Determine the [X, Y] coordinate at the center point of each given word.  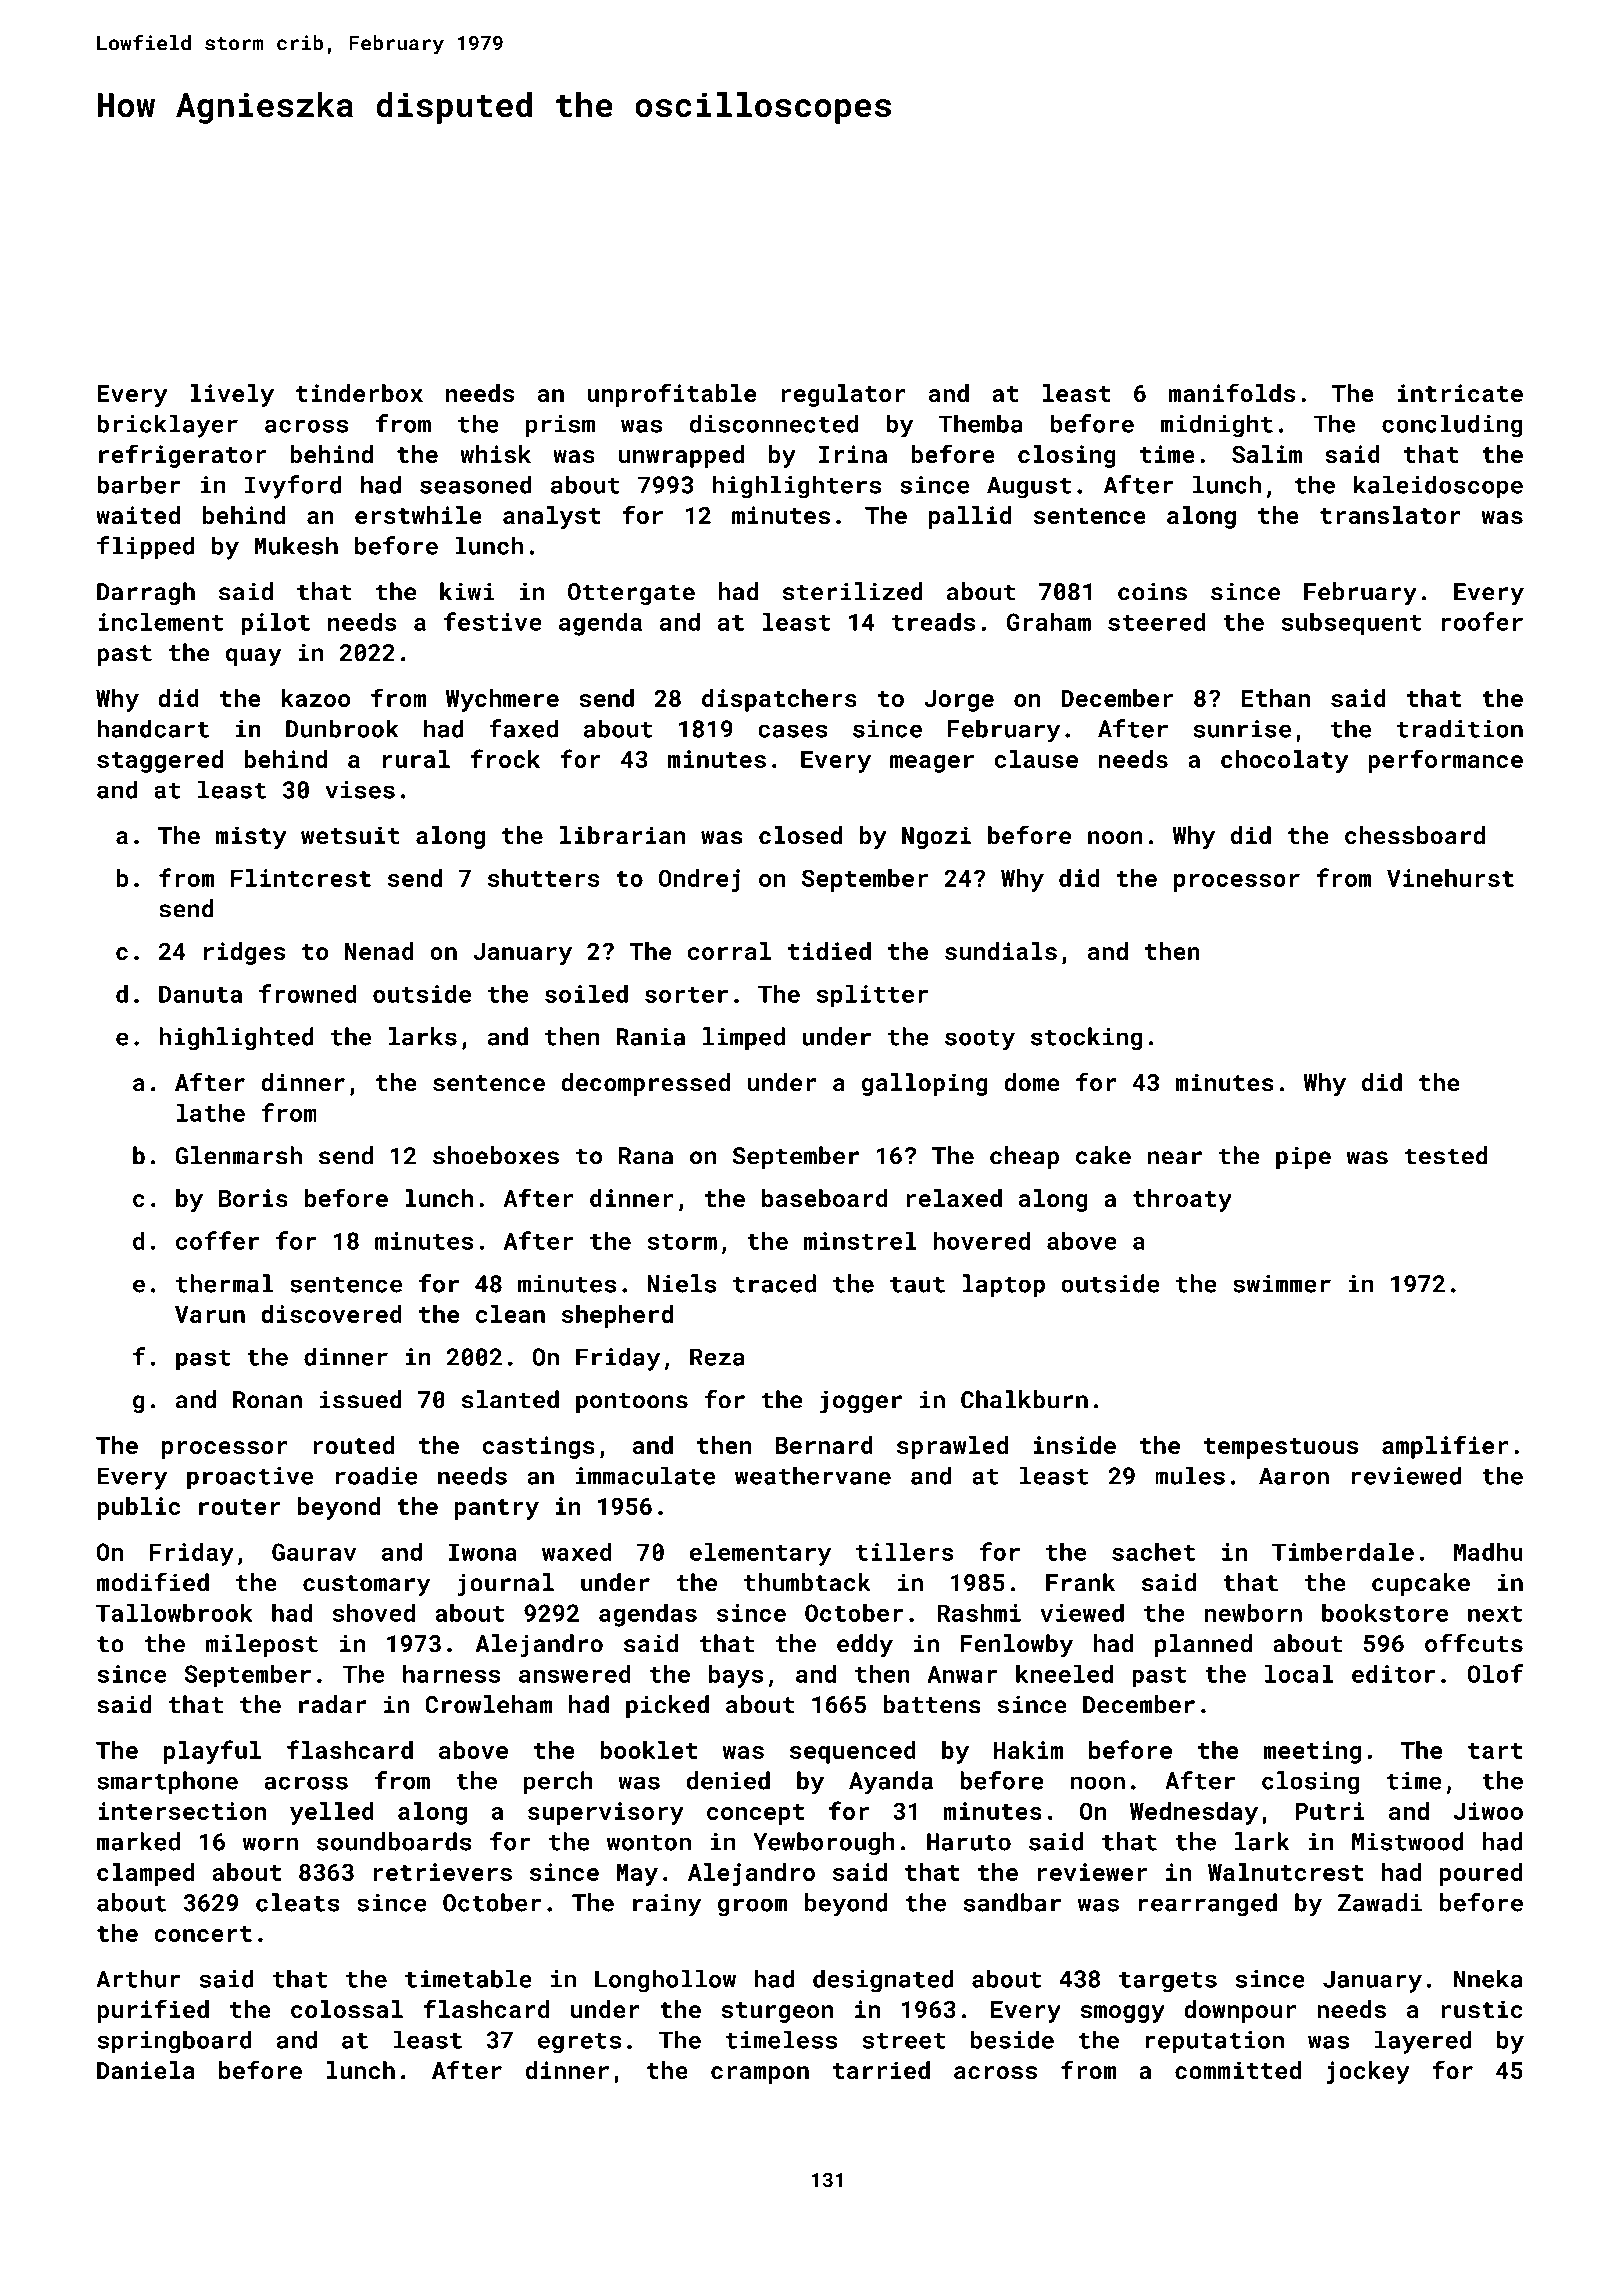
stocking [1086, 1039]
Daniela [146, 2070]
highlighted [236, 1039]
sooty [980, 1040]
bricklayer [167, 426]
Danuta [200, 994]
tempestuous [1281, 1448]
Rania [650, 1037]
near [1175, 1158]
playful [212, 1752]
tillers [905, 1552]
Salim [1267, 454]
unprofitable [671, 395]
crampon [760, 2075]
